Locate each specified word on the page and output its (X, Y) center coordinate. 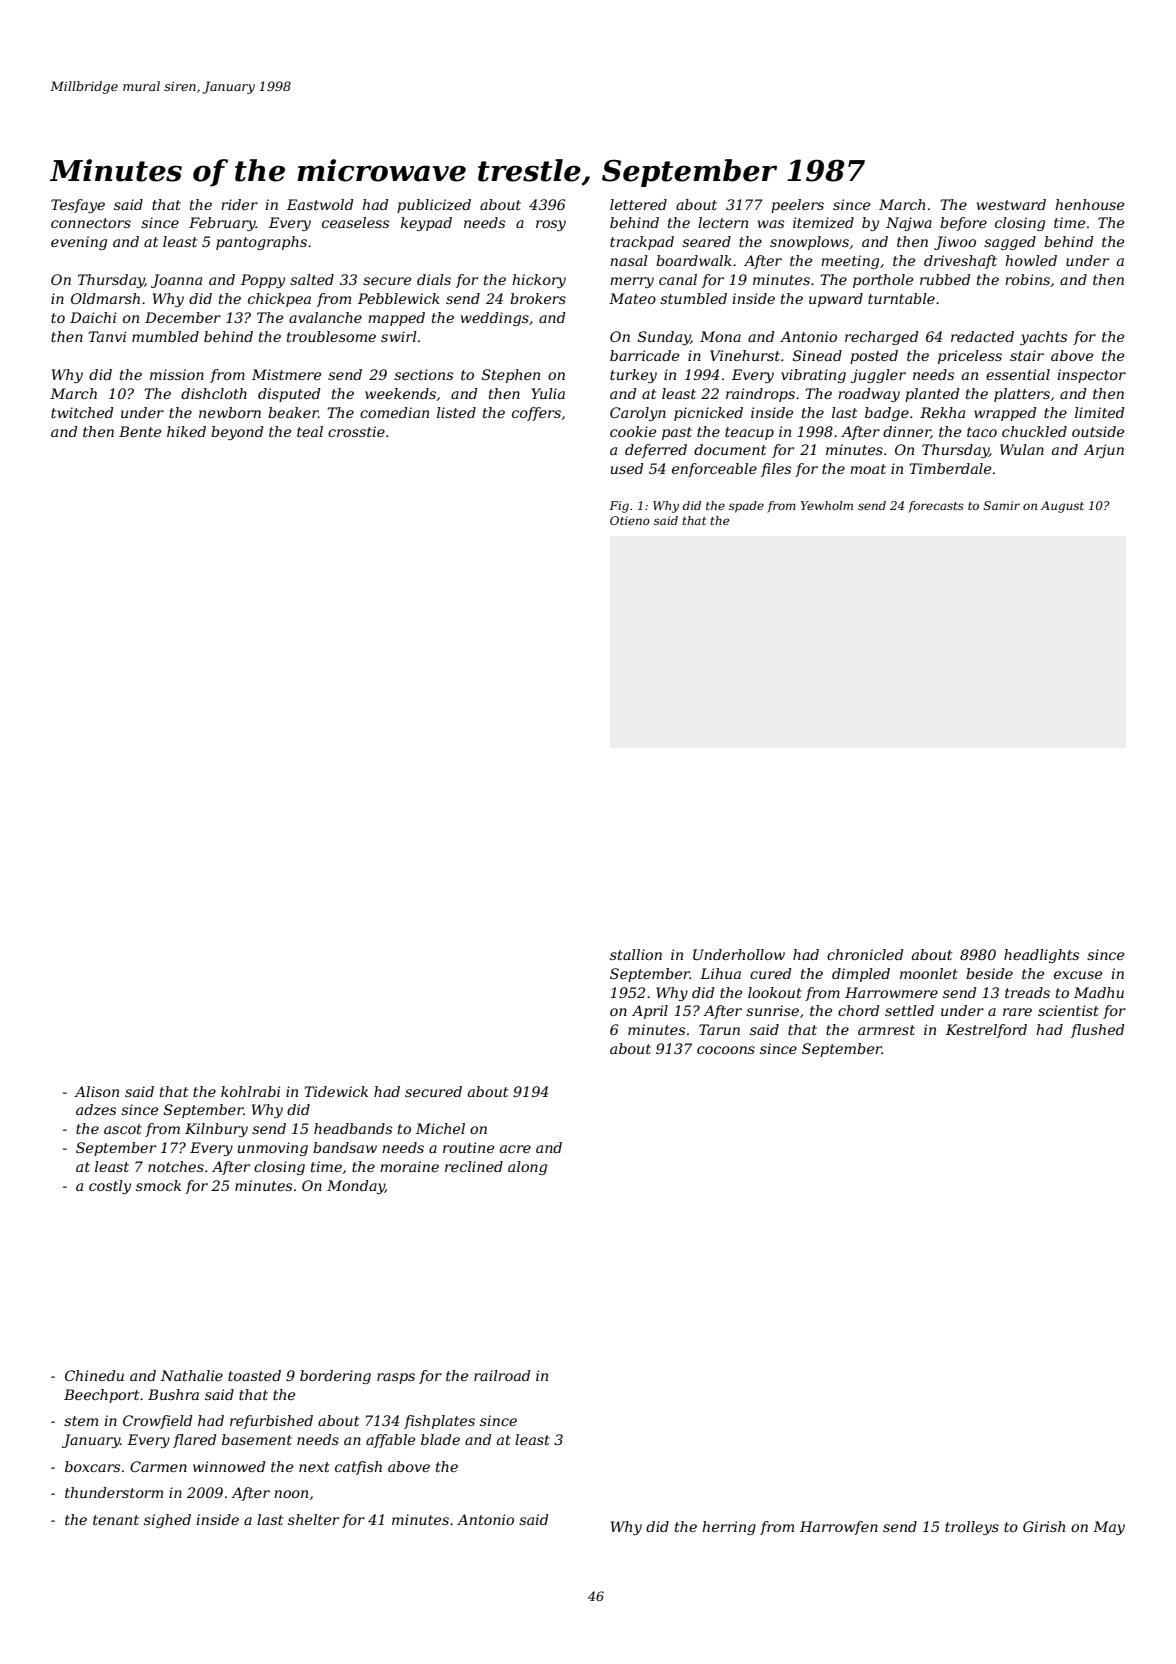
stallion (636, 954)
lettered (638, 204)
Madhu (1099, 992)
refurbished (271, 1422)
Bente (140, 431)
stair (1027, 355)
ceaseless (355, 222)
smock (158, 1185)
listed (456, 412)
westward (1011, 204)
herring (729, 1528)
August (1062, 507)
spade (746, 507)
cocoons (726, 1050)
